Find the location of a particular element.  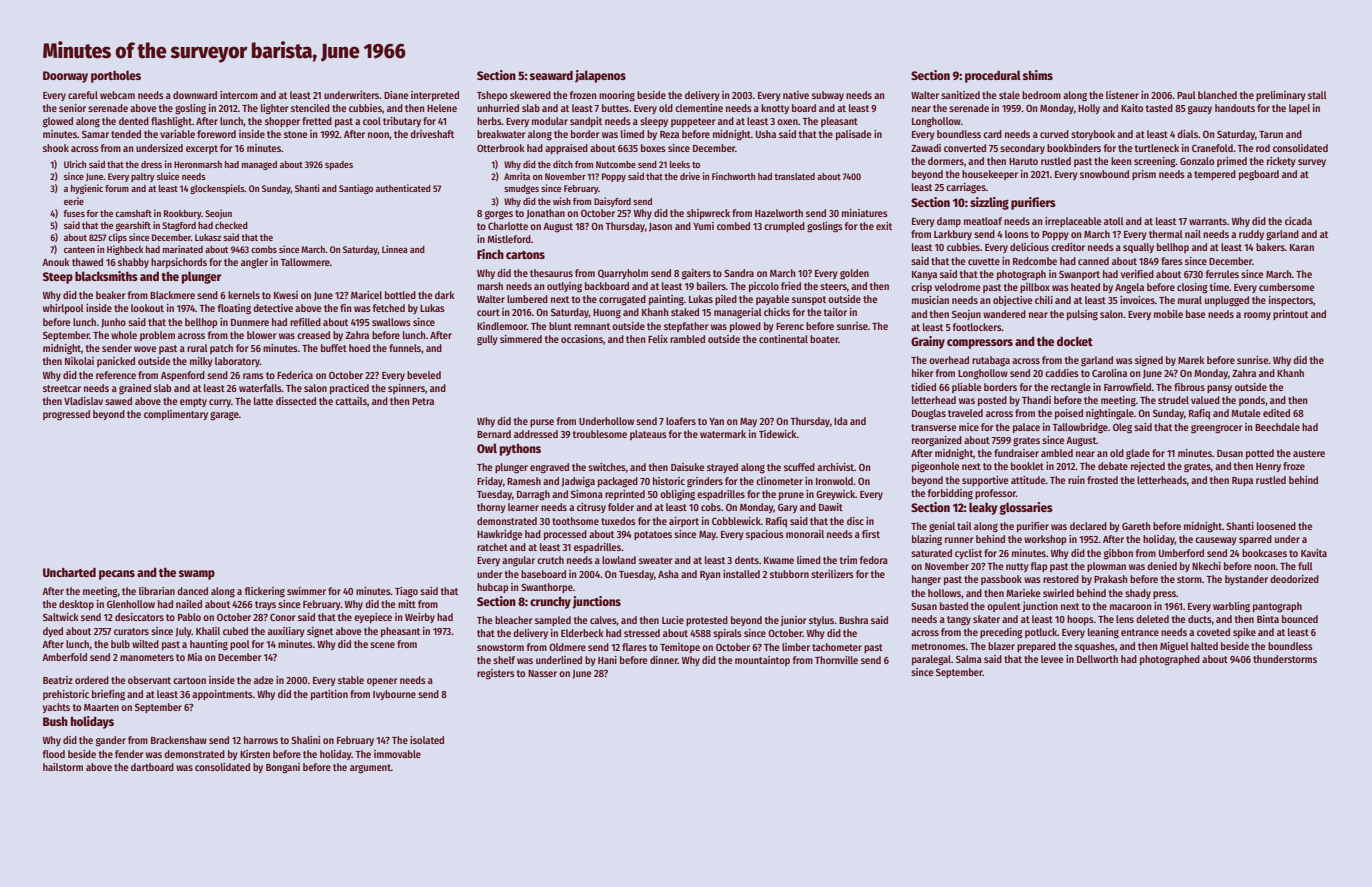

piccolo is located at coordinates (764, 287).
